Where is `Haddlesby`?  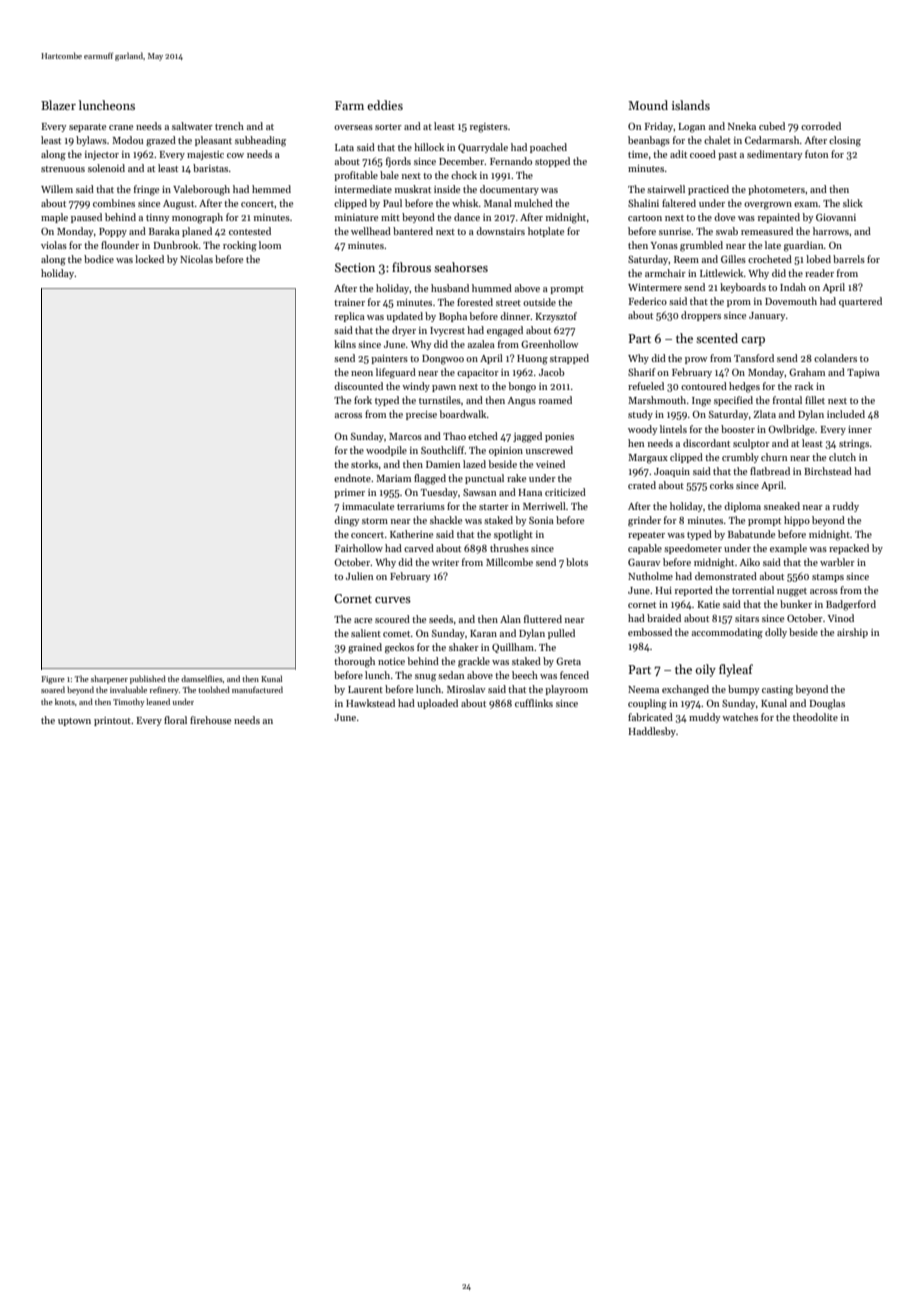 Haddlesby is located at coordinates (652, 732).
